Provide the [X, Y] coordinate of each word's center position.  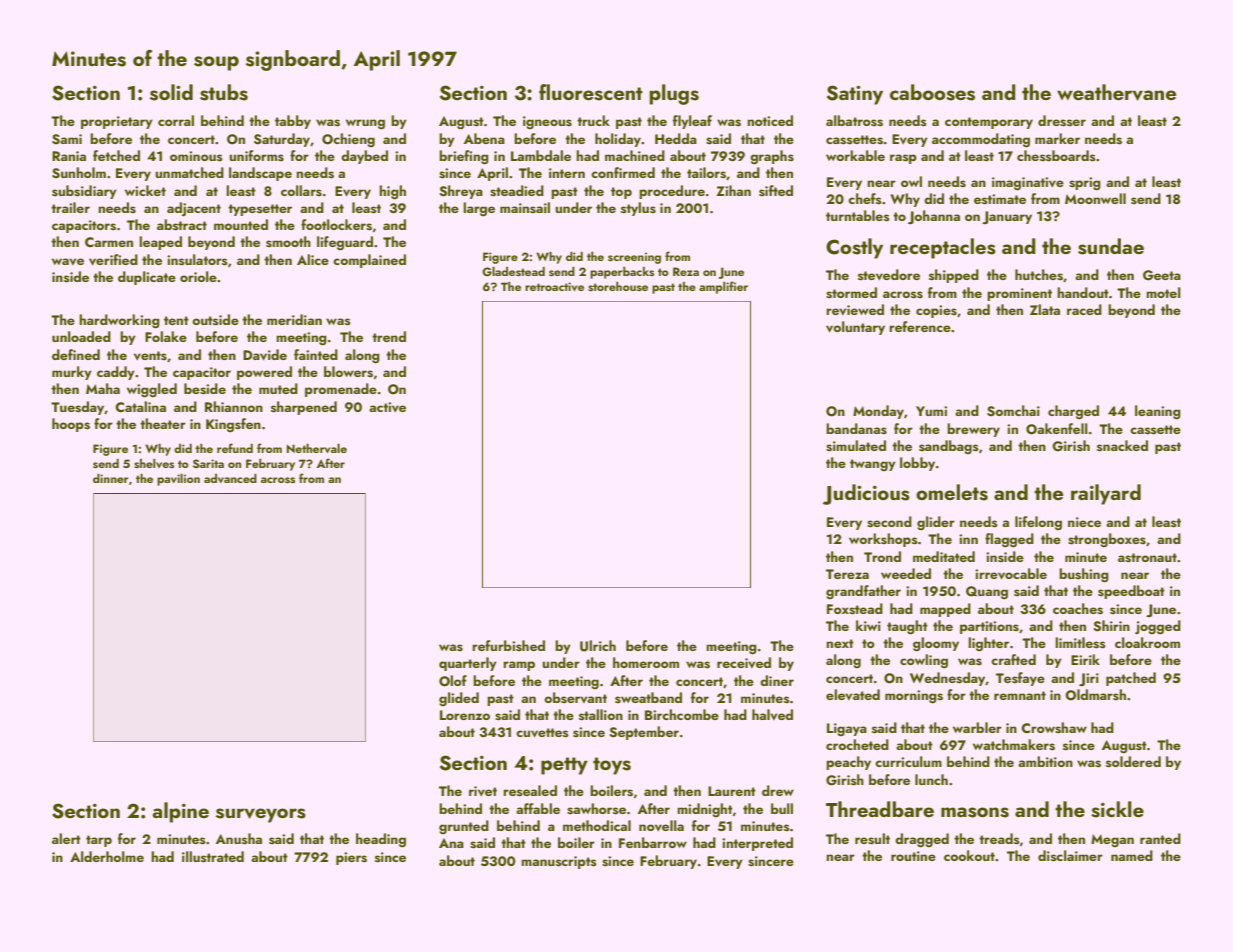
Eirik [1085, 659]
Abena [484, 138]
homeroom [646, 662]
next [840, 643]
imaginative [1028, 184]
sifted [776, 191]
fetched [116, 155]
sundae [1111, 246]
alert [66, 838]
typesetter [260, 210]
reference [920, 326]
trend [389, 336]
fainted [316, 354]
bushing [1084, 575]
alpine [181, 812]
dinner [111, 478]
